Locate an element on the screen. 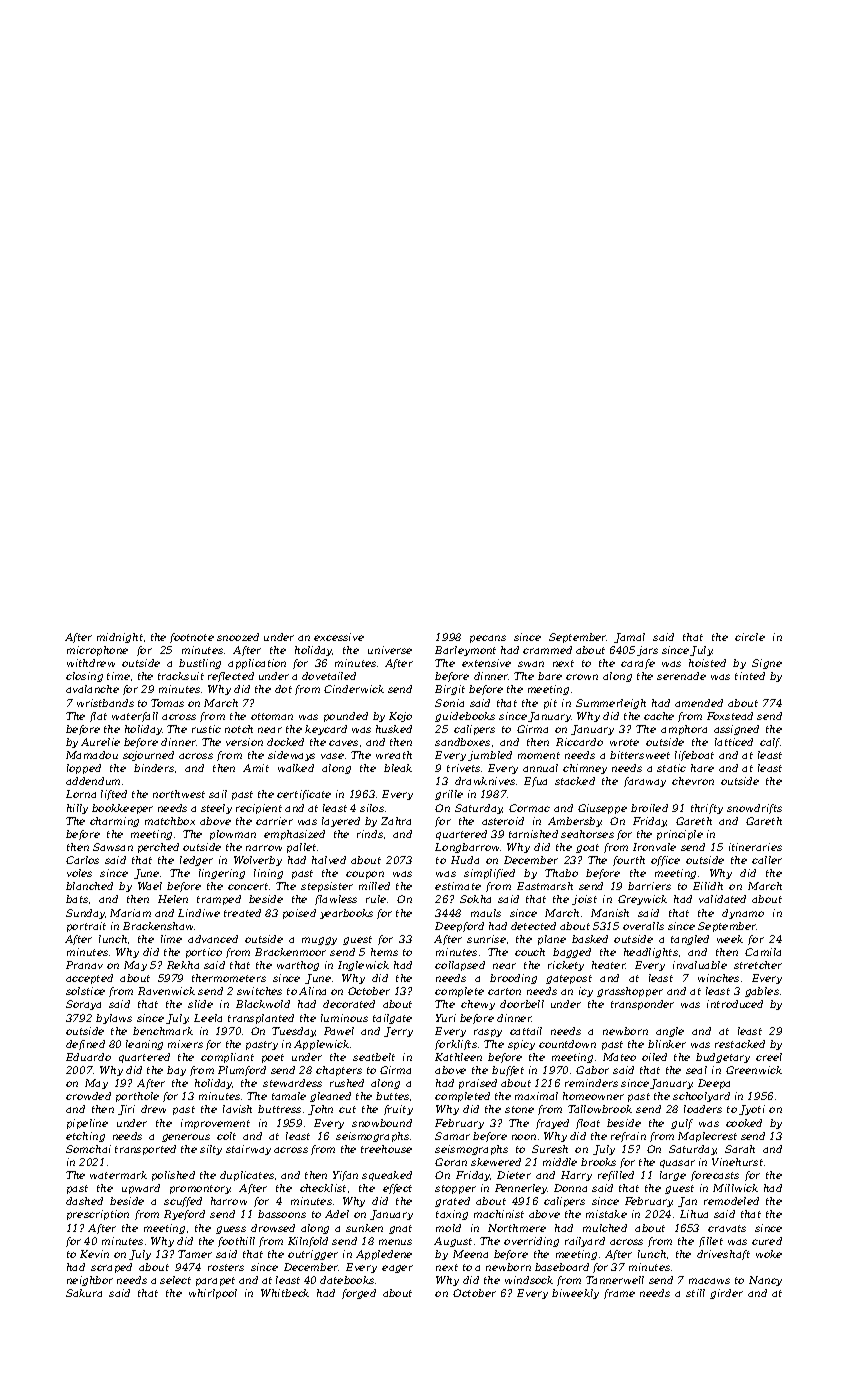 Image resolution: width=849 pixels, height=1400 pixels. drawknives is located at coordinates (485, 781).
